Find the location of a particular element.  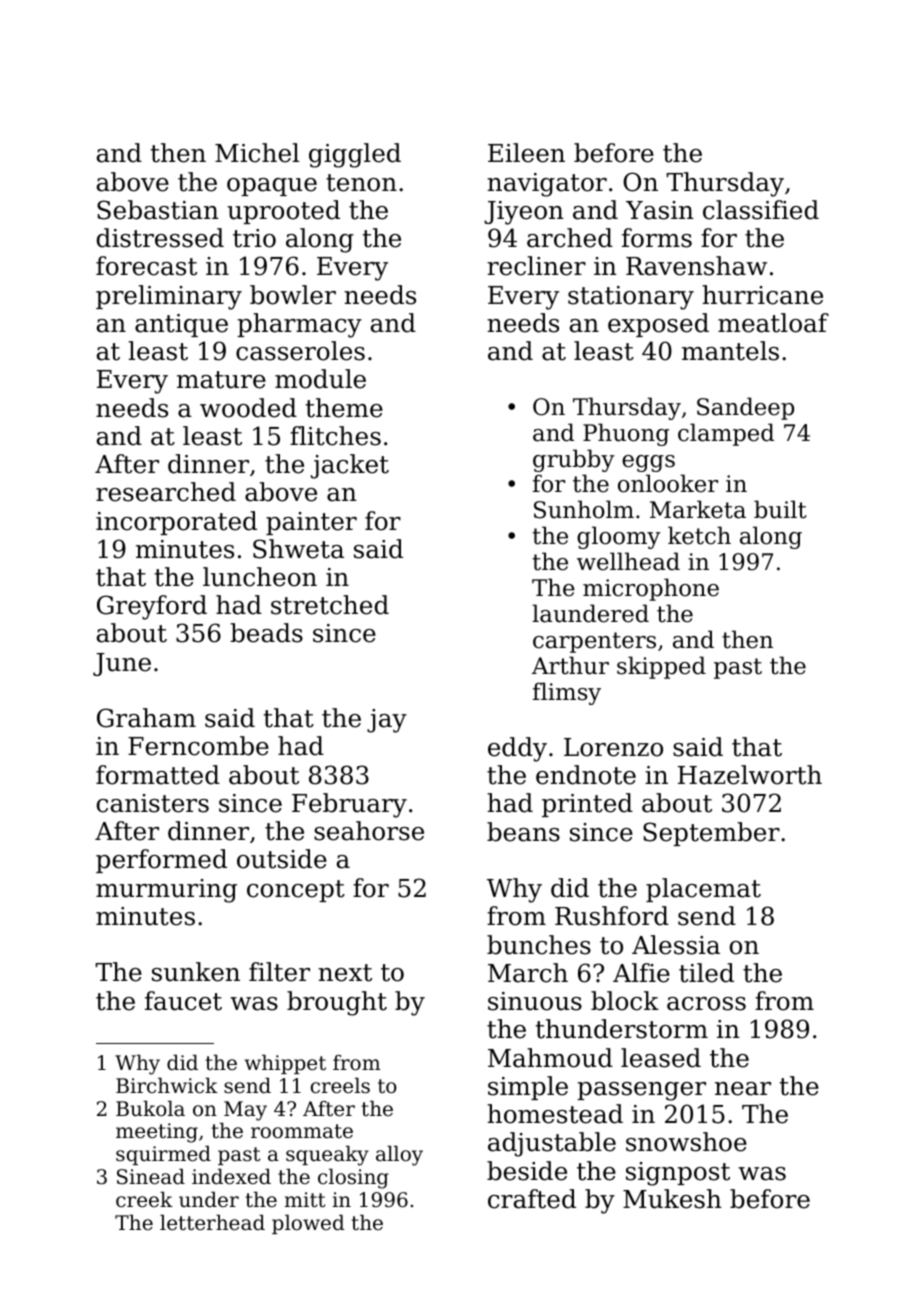

indexed is located at coordinates (231, 1176).
